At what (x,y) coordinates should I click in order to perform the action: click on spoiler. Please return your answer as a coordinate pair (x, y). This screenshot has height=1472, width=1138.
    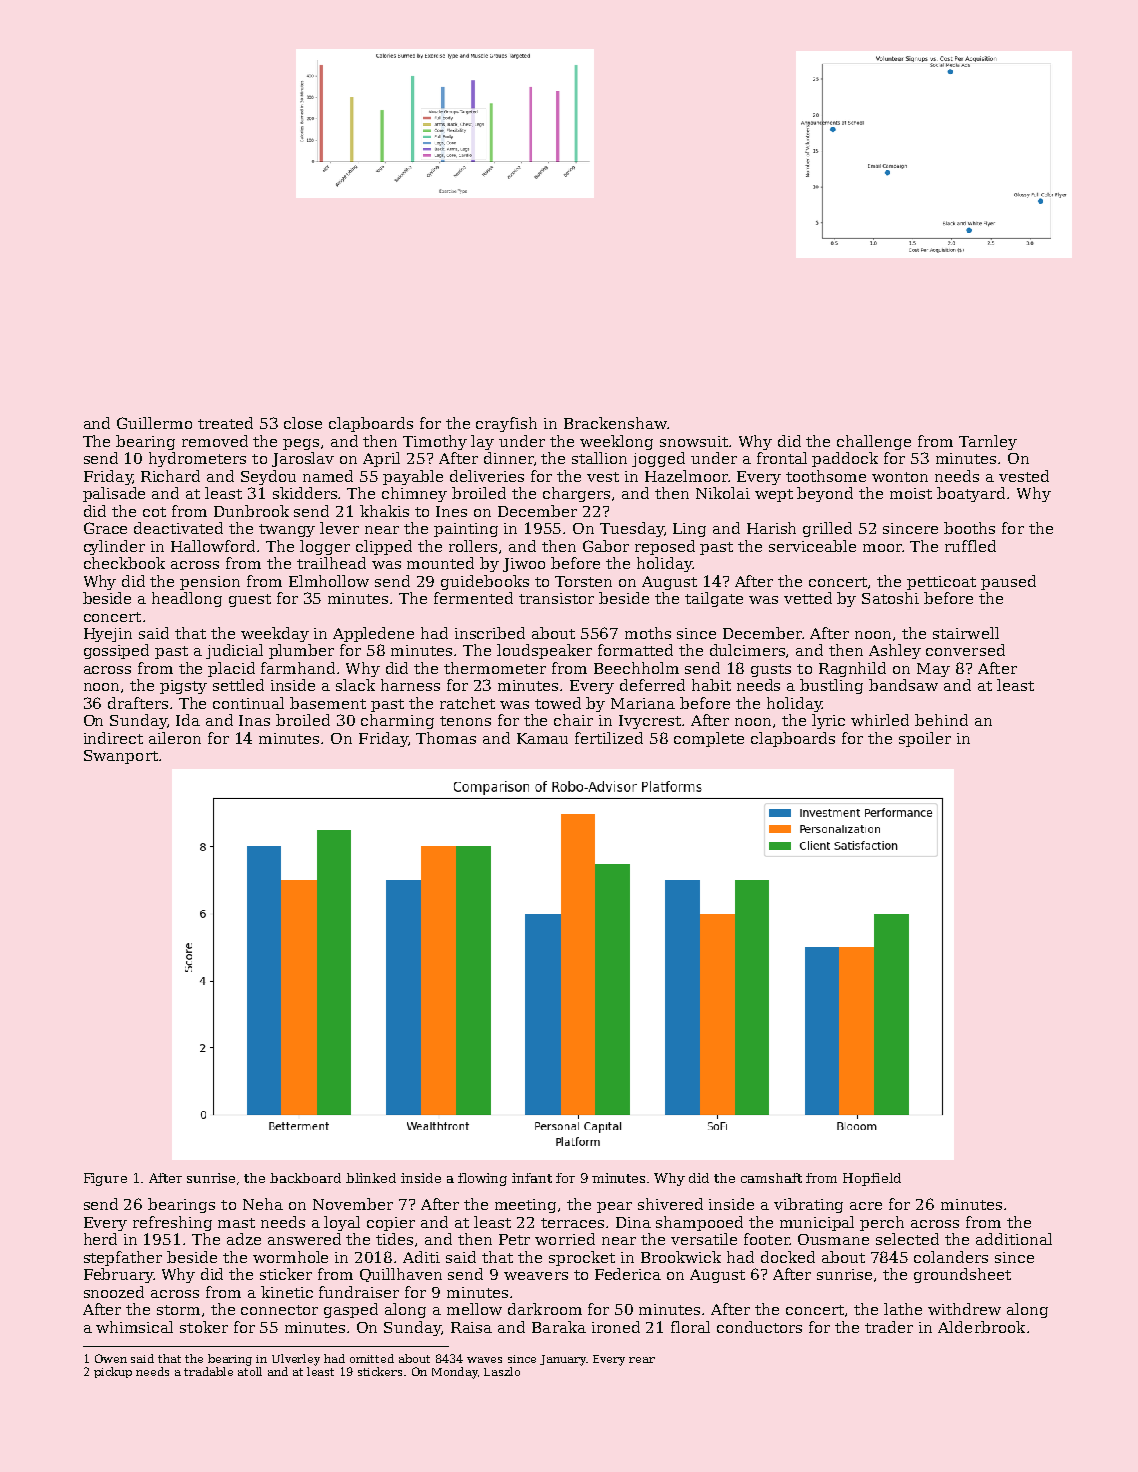
    Looking at the image, I should click on (925, 739).
